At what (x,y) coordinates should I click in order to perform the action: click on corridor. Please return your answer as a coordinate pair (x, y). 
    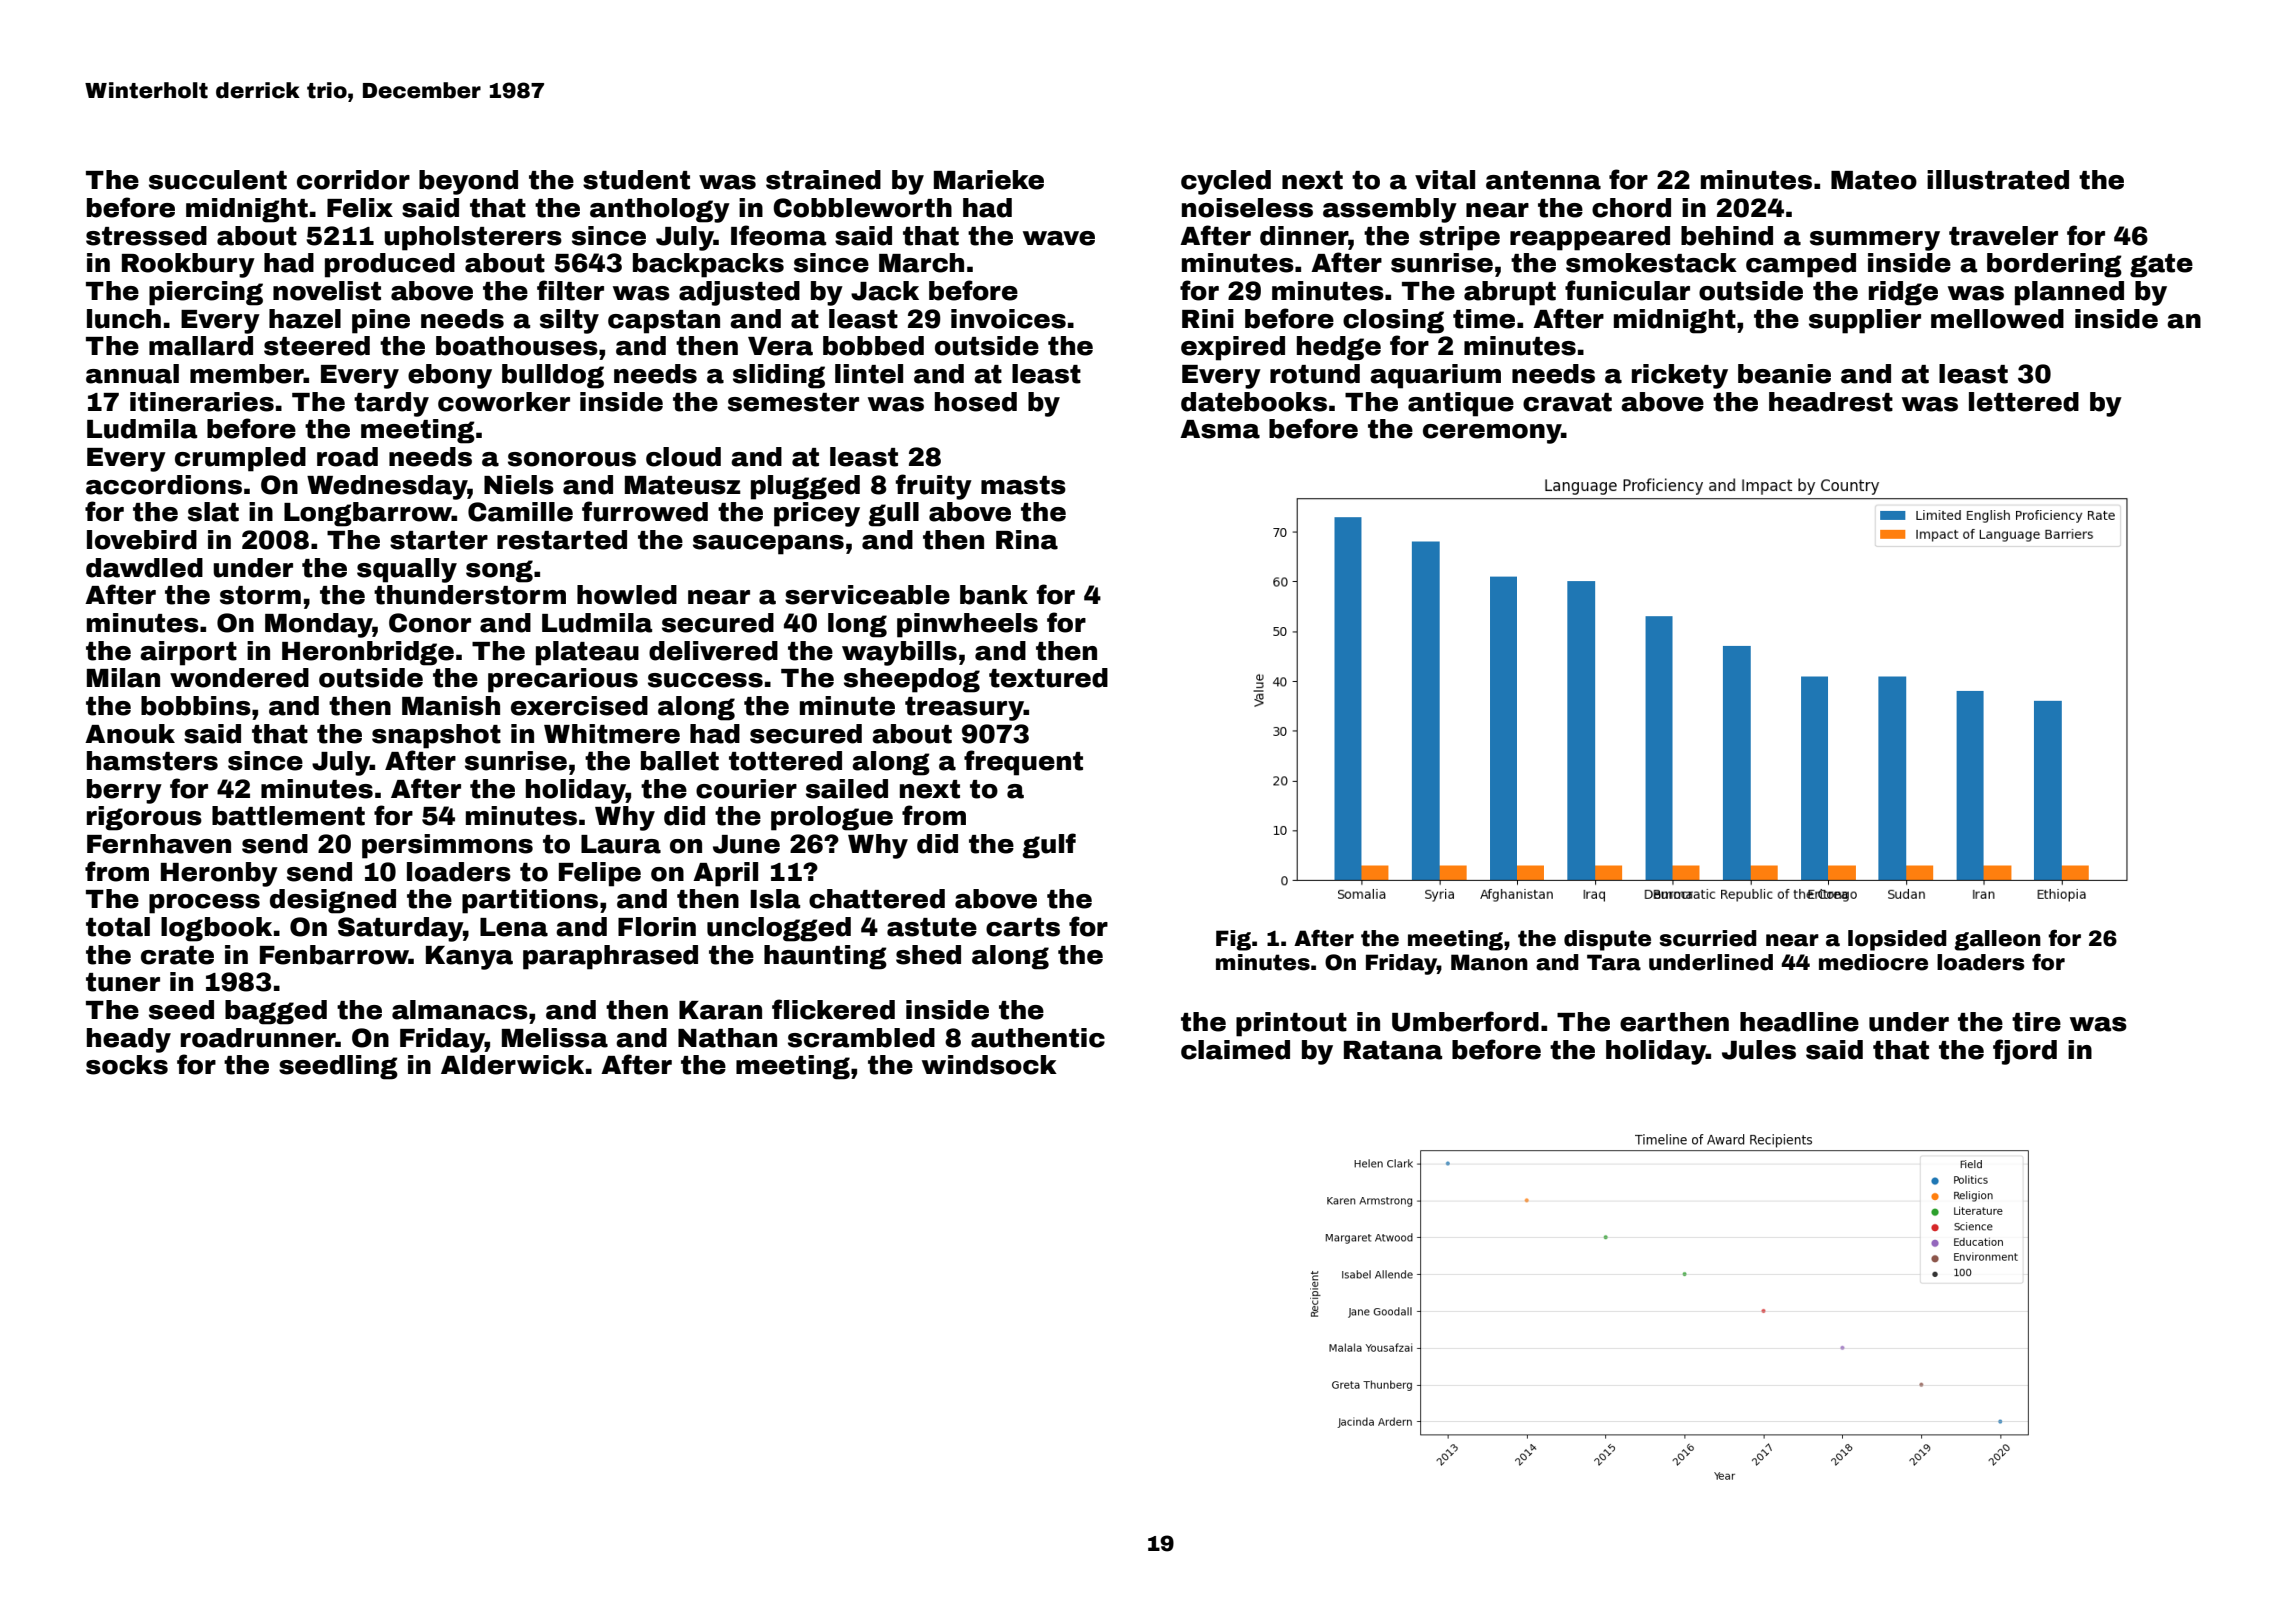
    Looking at the image, I should click on (353, 180).
